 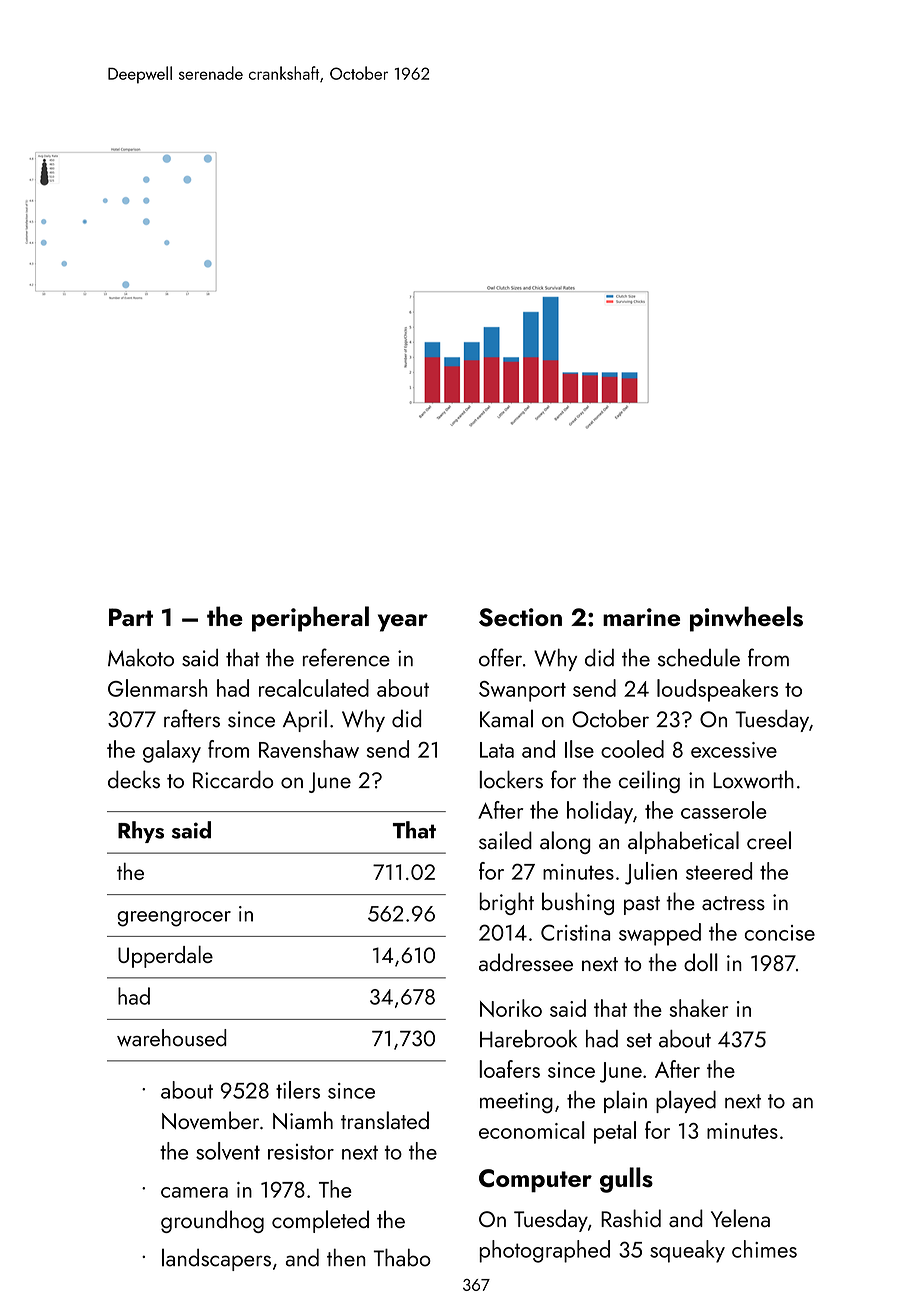 I want to click on Noriko, so click(x=511, y=1008).
